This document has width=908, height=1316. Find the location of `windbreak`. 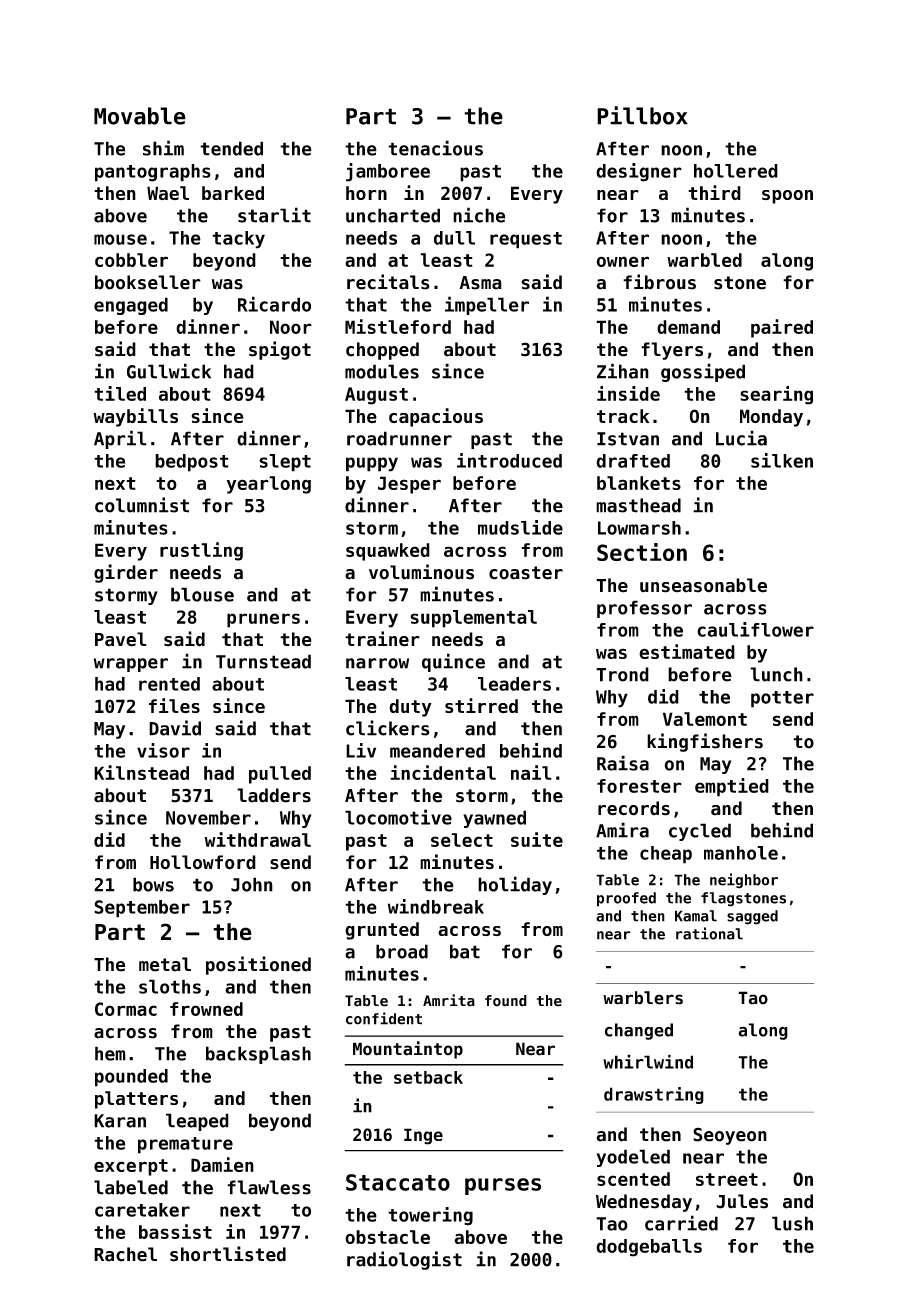

windbreak is located at coordinates (436, 906).
